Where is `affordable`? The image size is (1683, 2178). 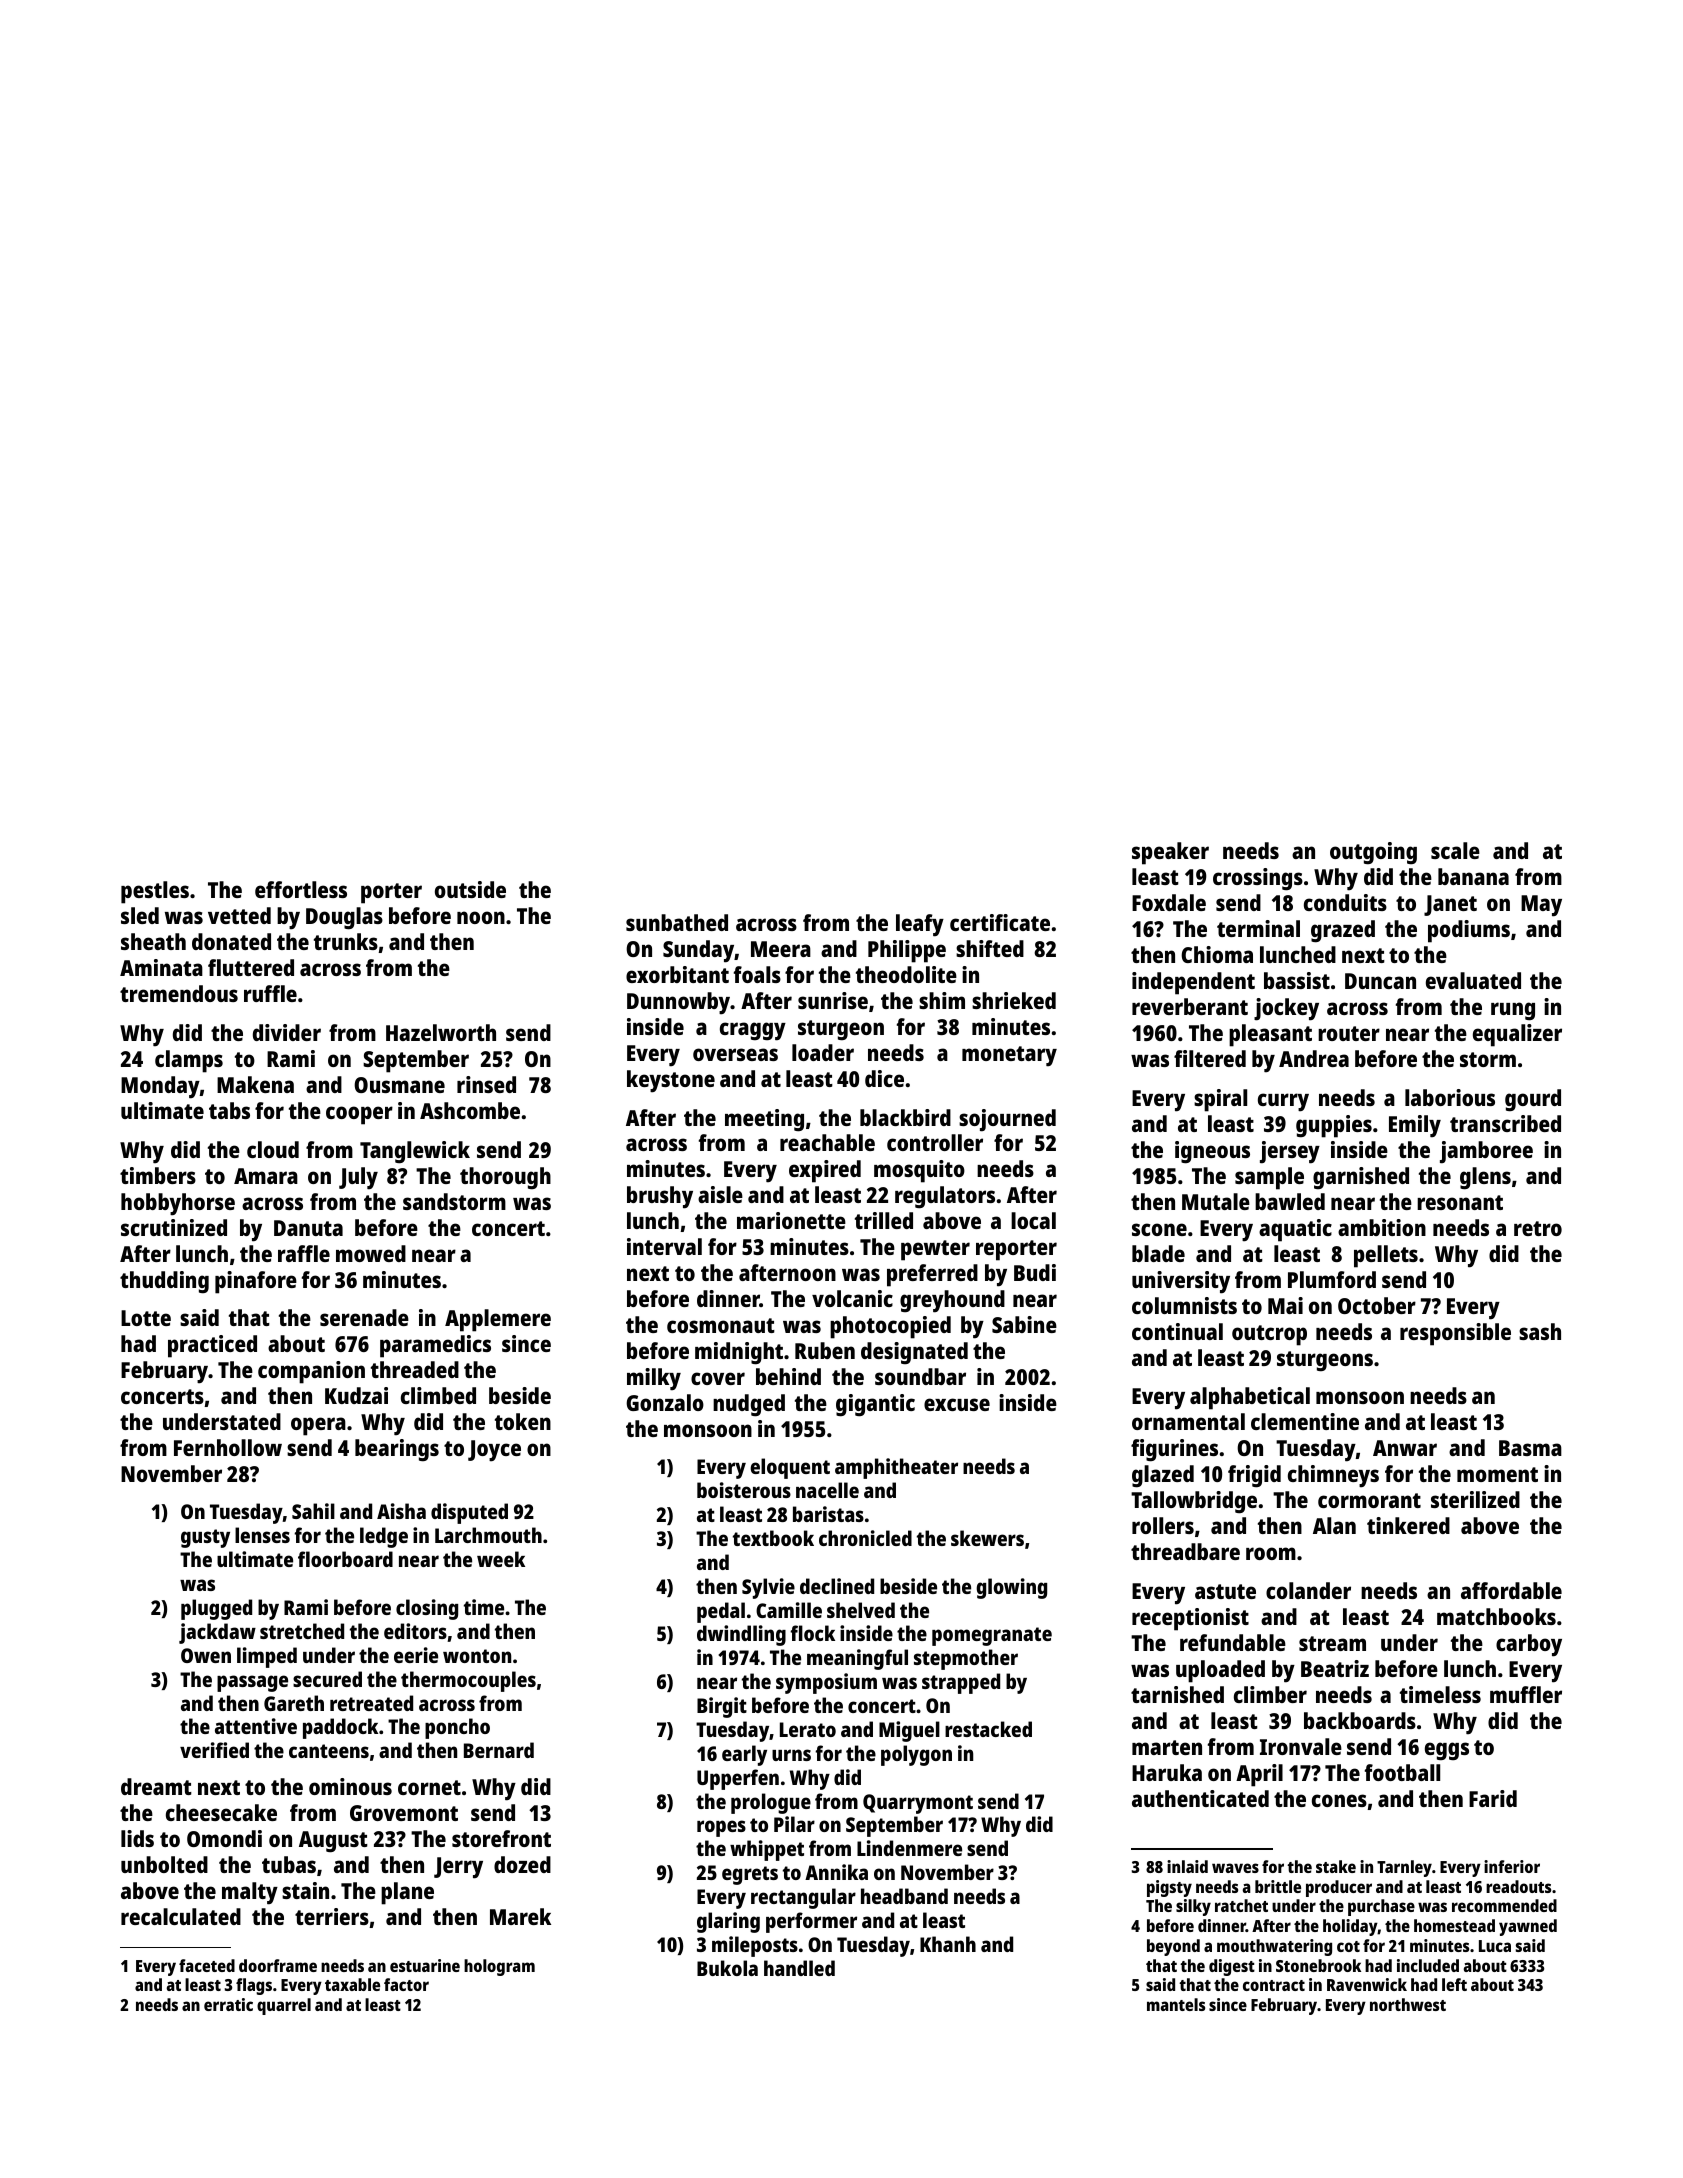 affordable is located at coordinates (1511, 1590).
